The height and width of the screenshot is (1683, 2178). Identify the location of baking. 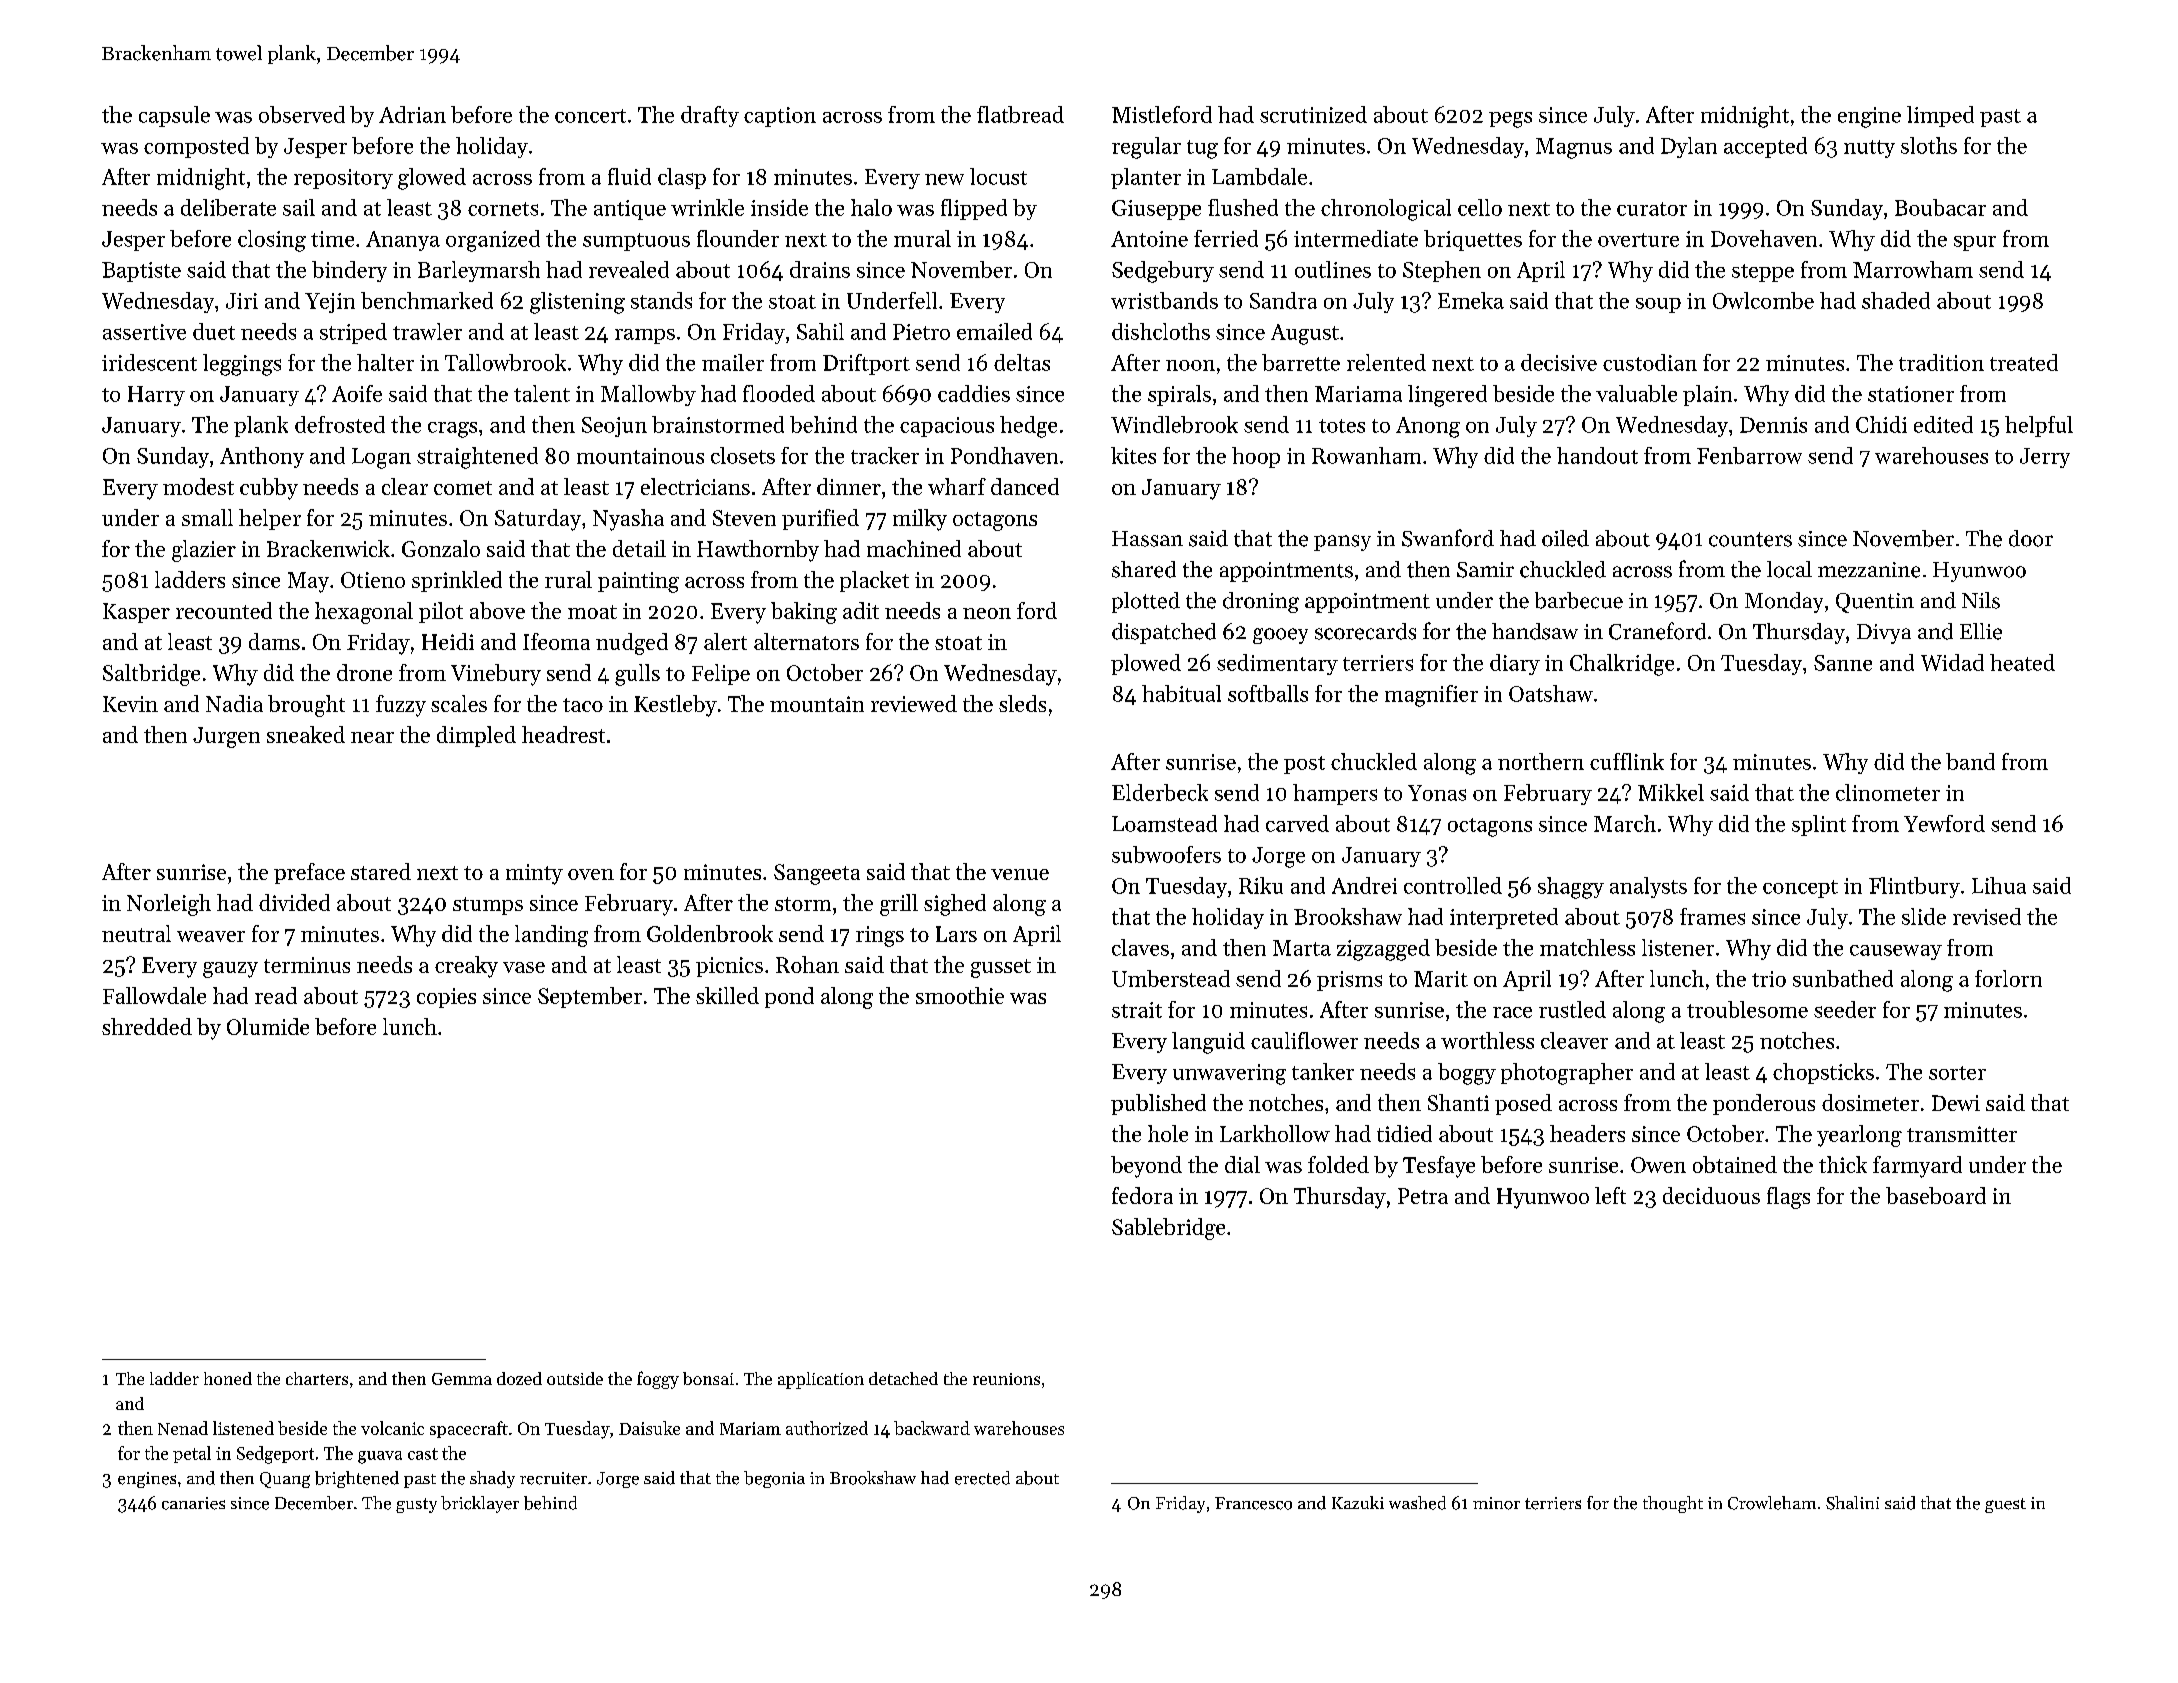
(804, 613).
